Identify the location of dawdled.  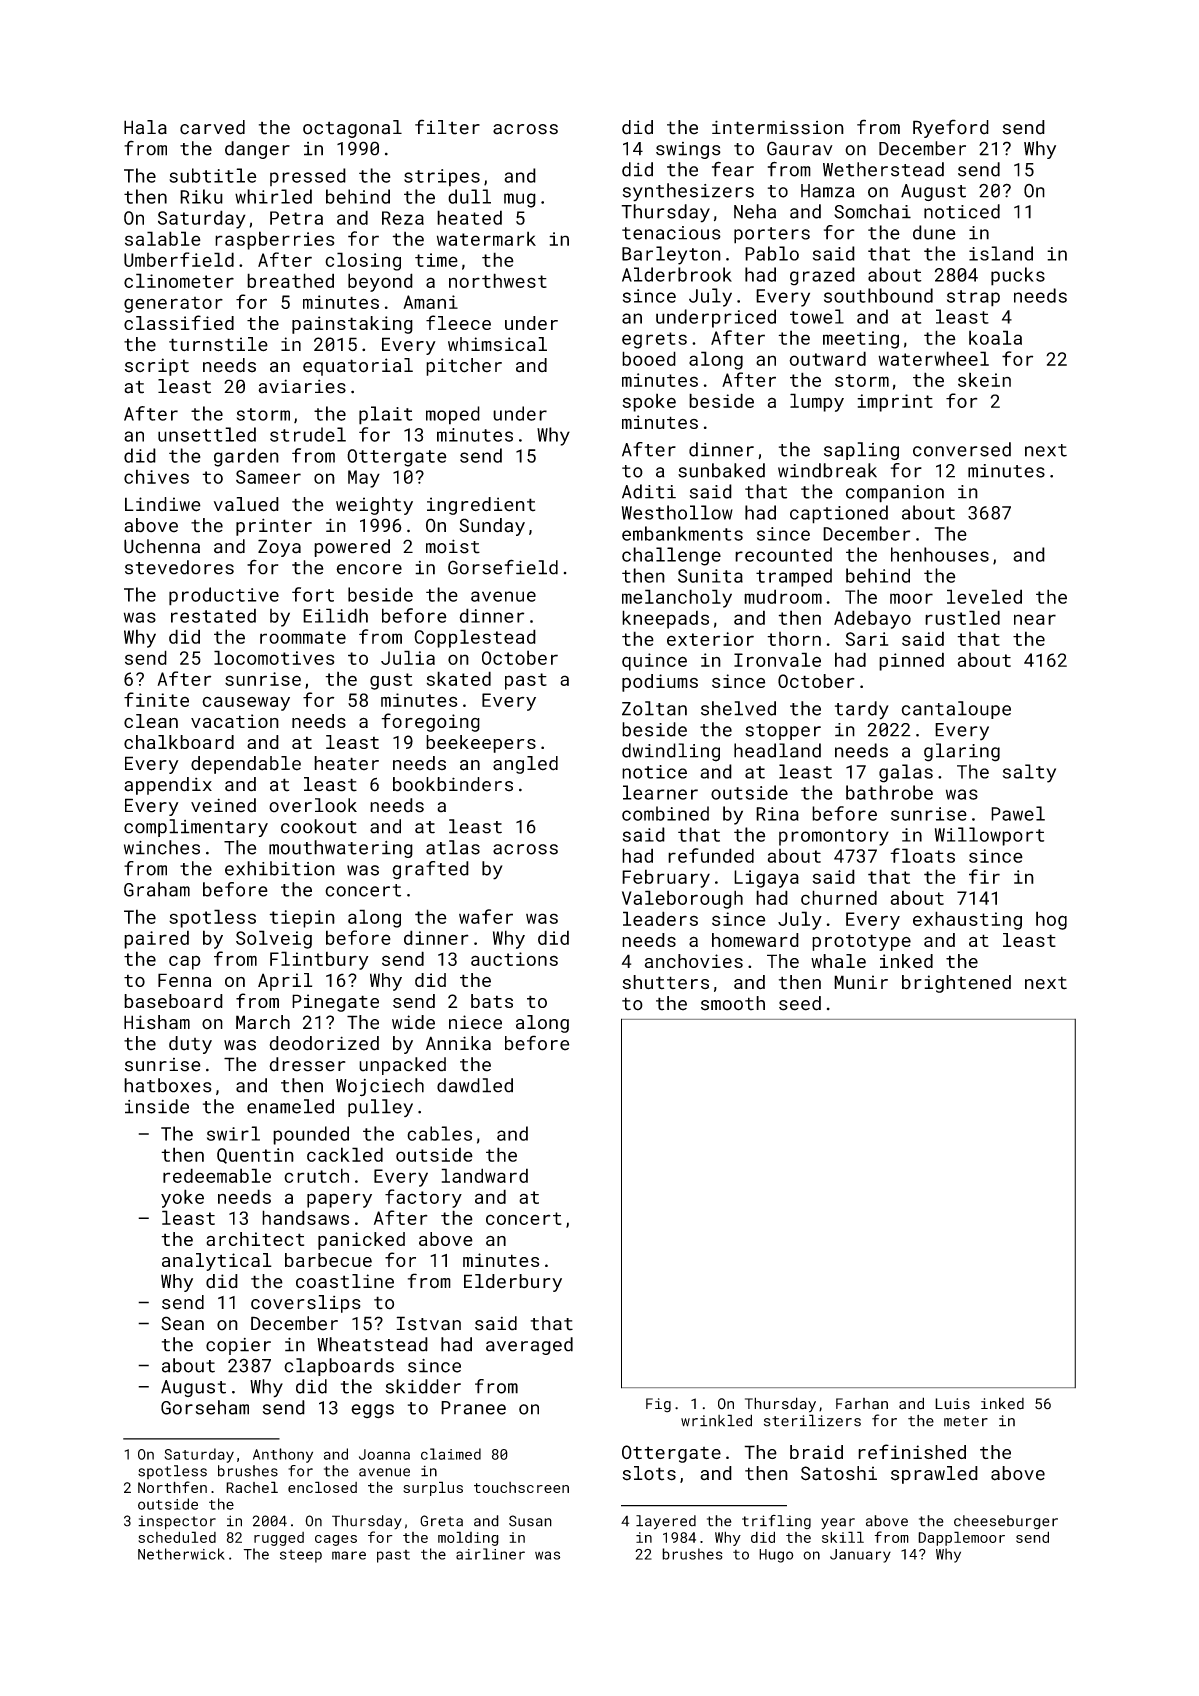
(475, 1085).
